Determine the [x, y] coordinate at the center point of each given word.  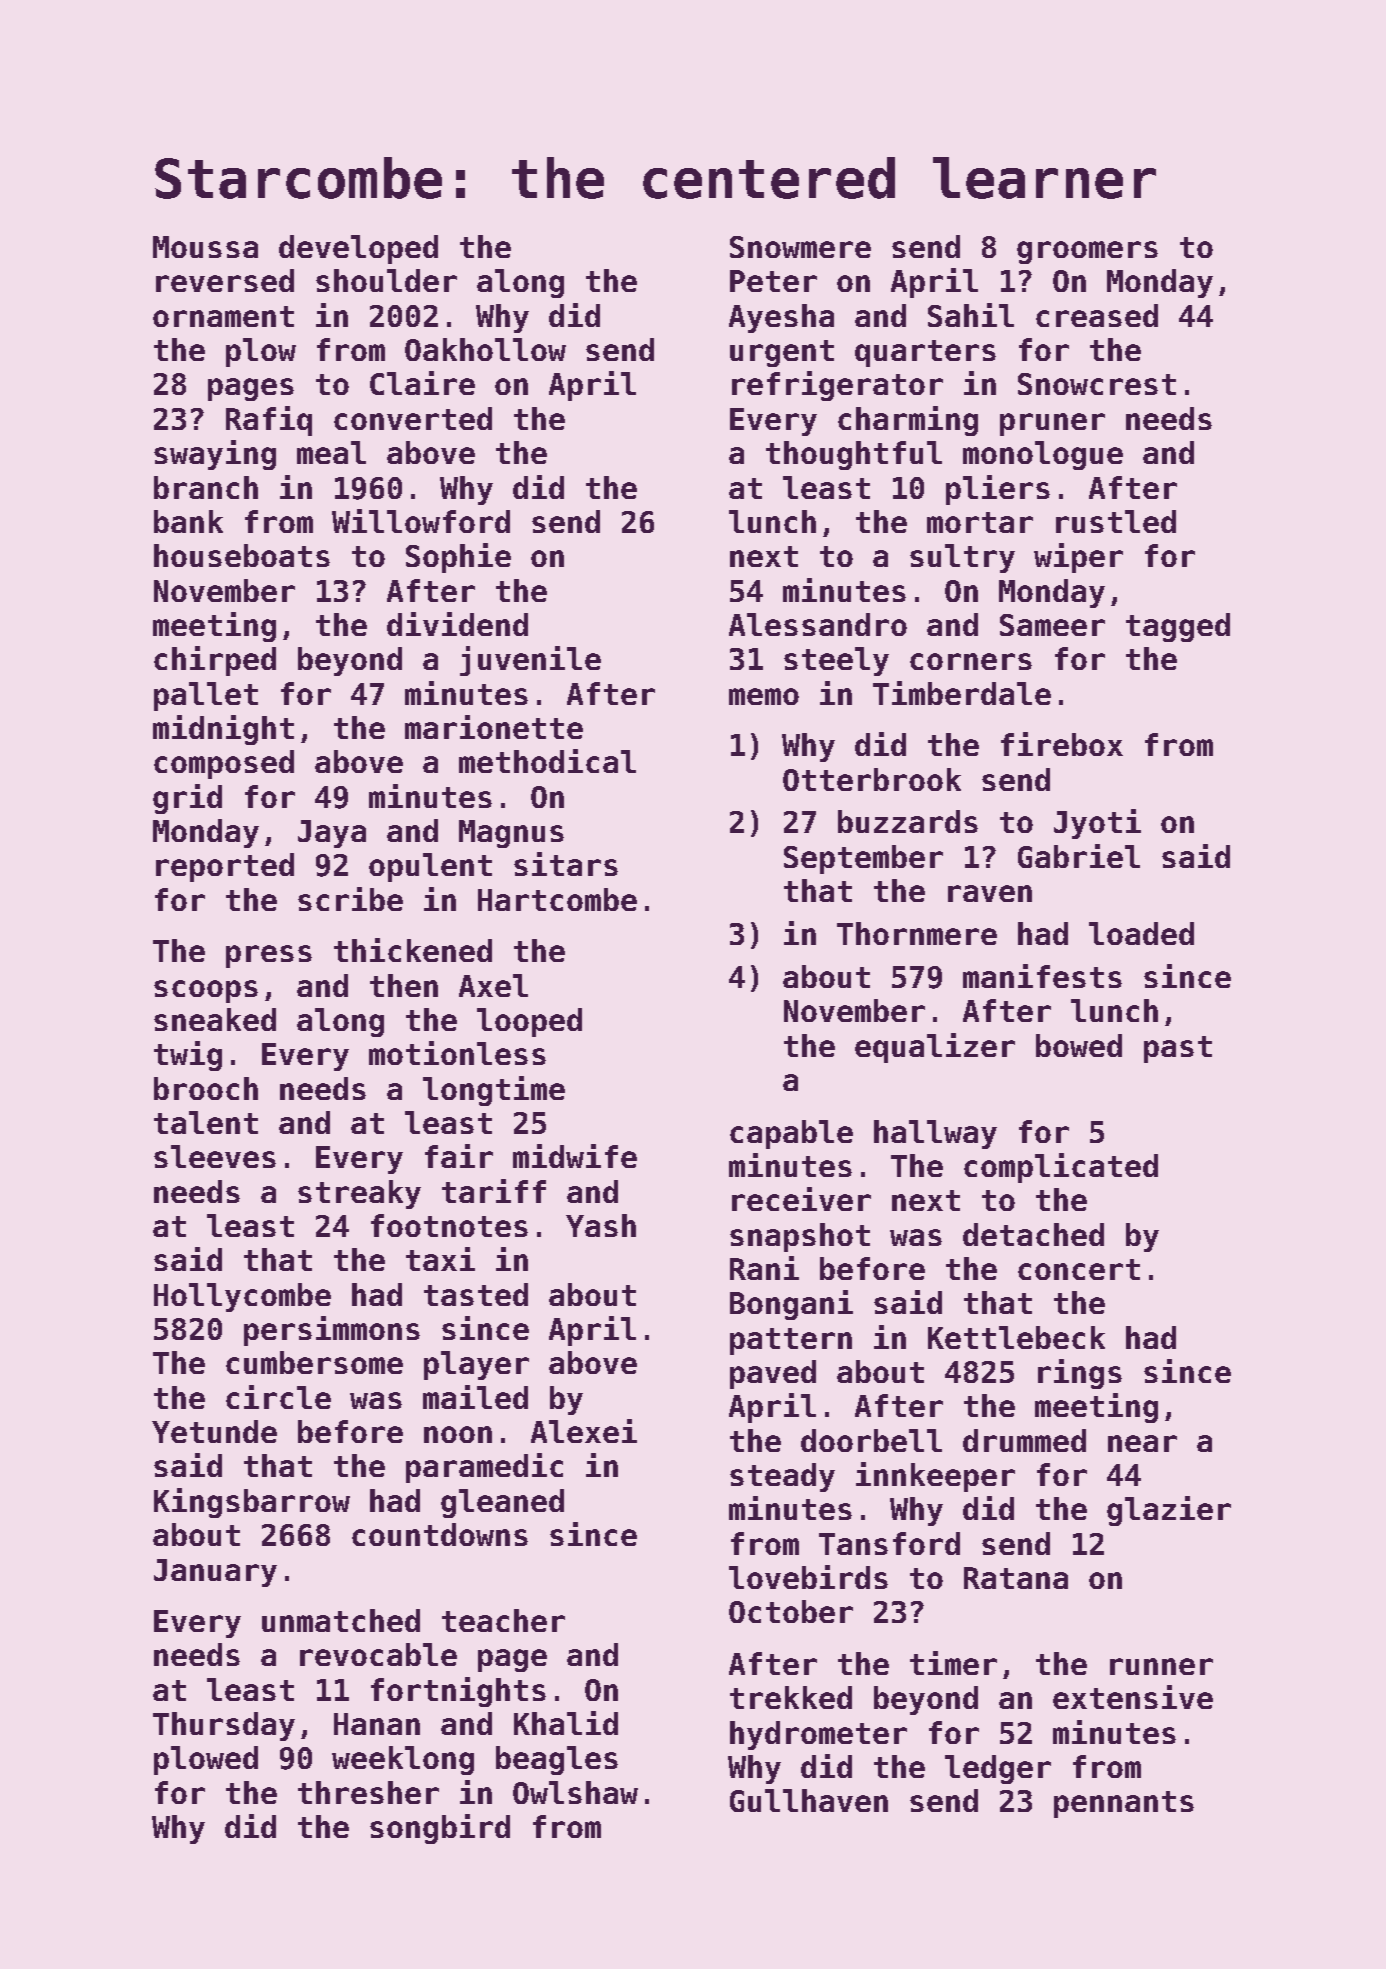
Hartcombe [557, 899]
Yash [601, 1225]
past [1178, 1049]
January [215, 1573]
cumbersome [314, 1362]
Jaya [332, 834]
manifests [1042, 976]
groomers [1087, 252]
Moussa [205, 247]
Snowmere [800, 247]
